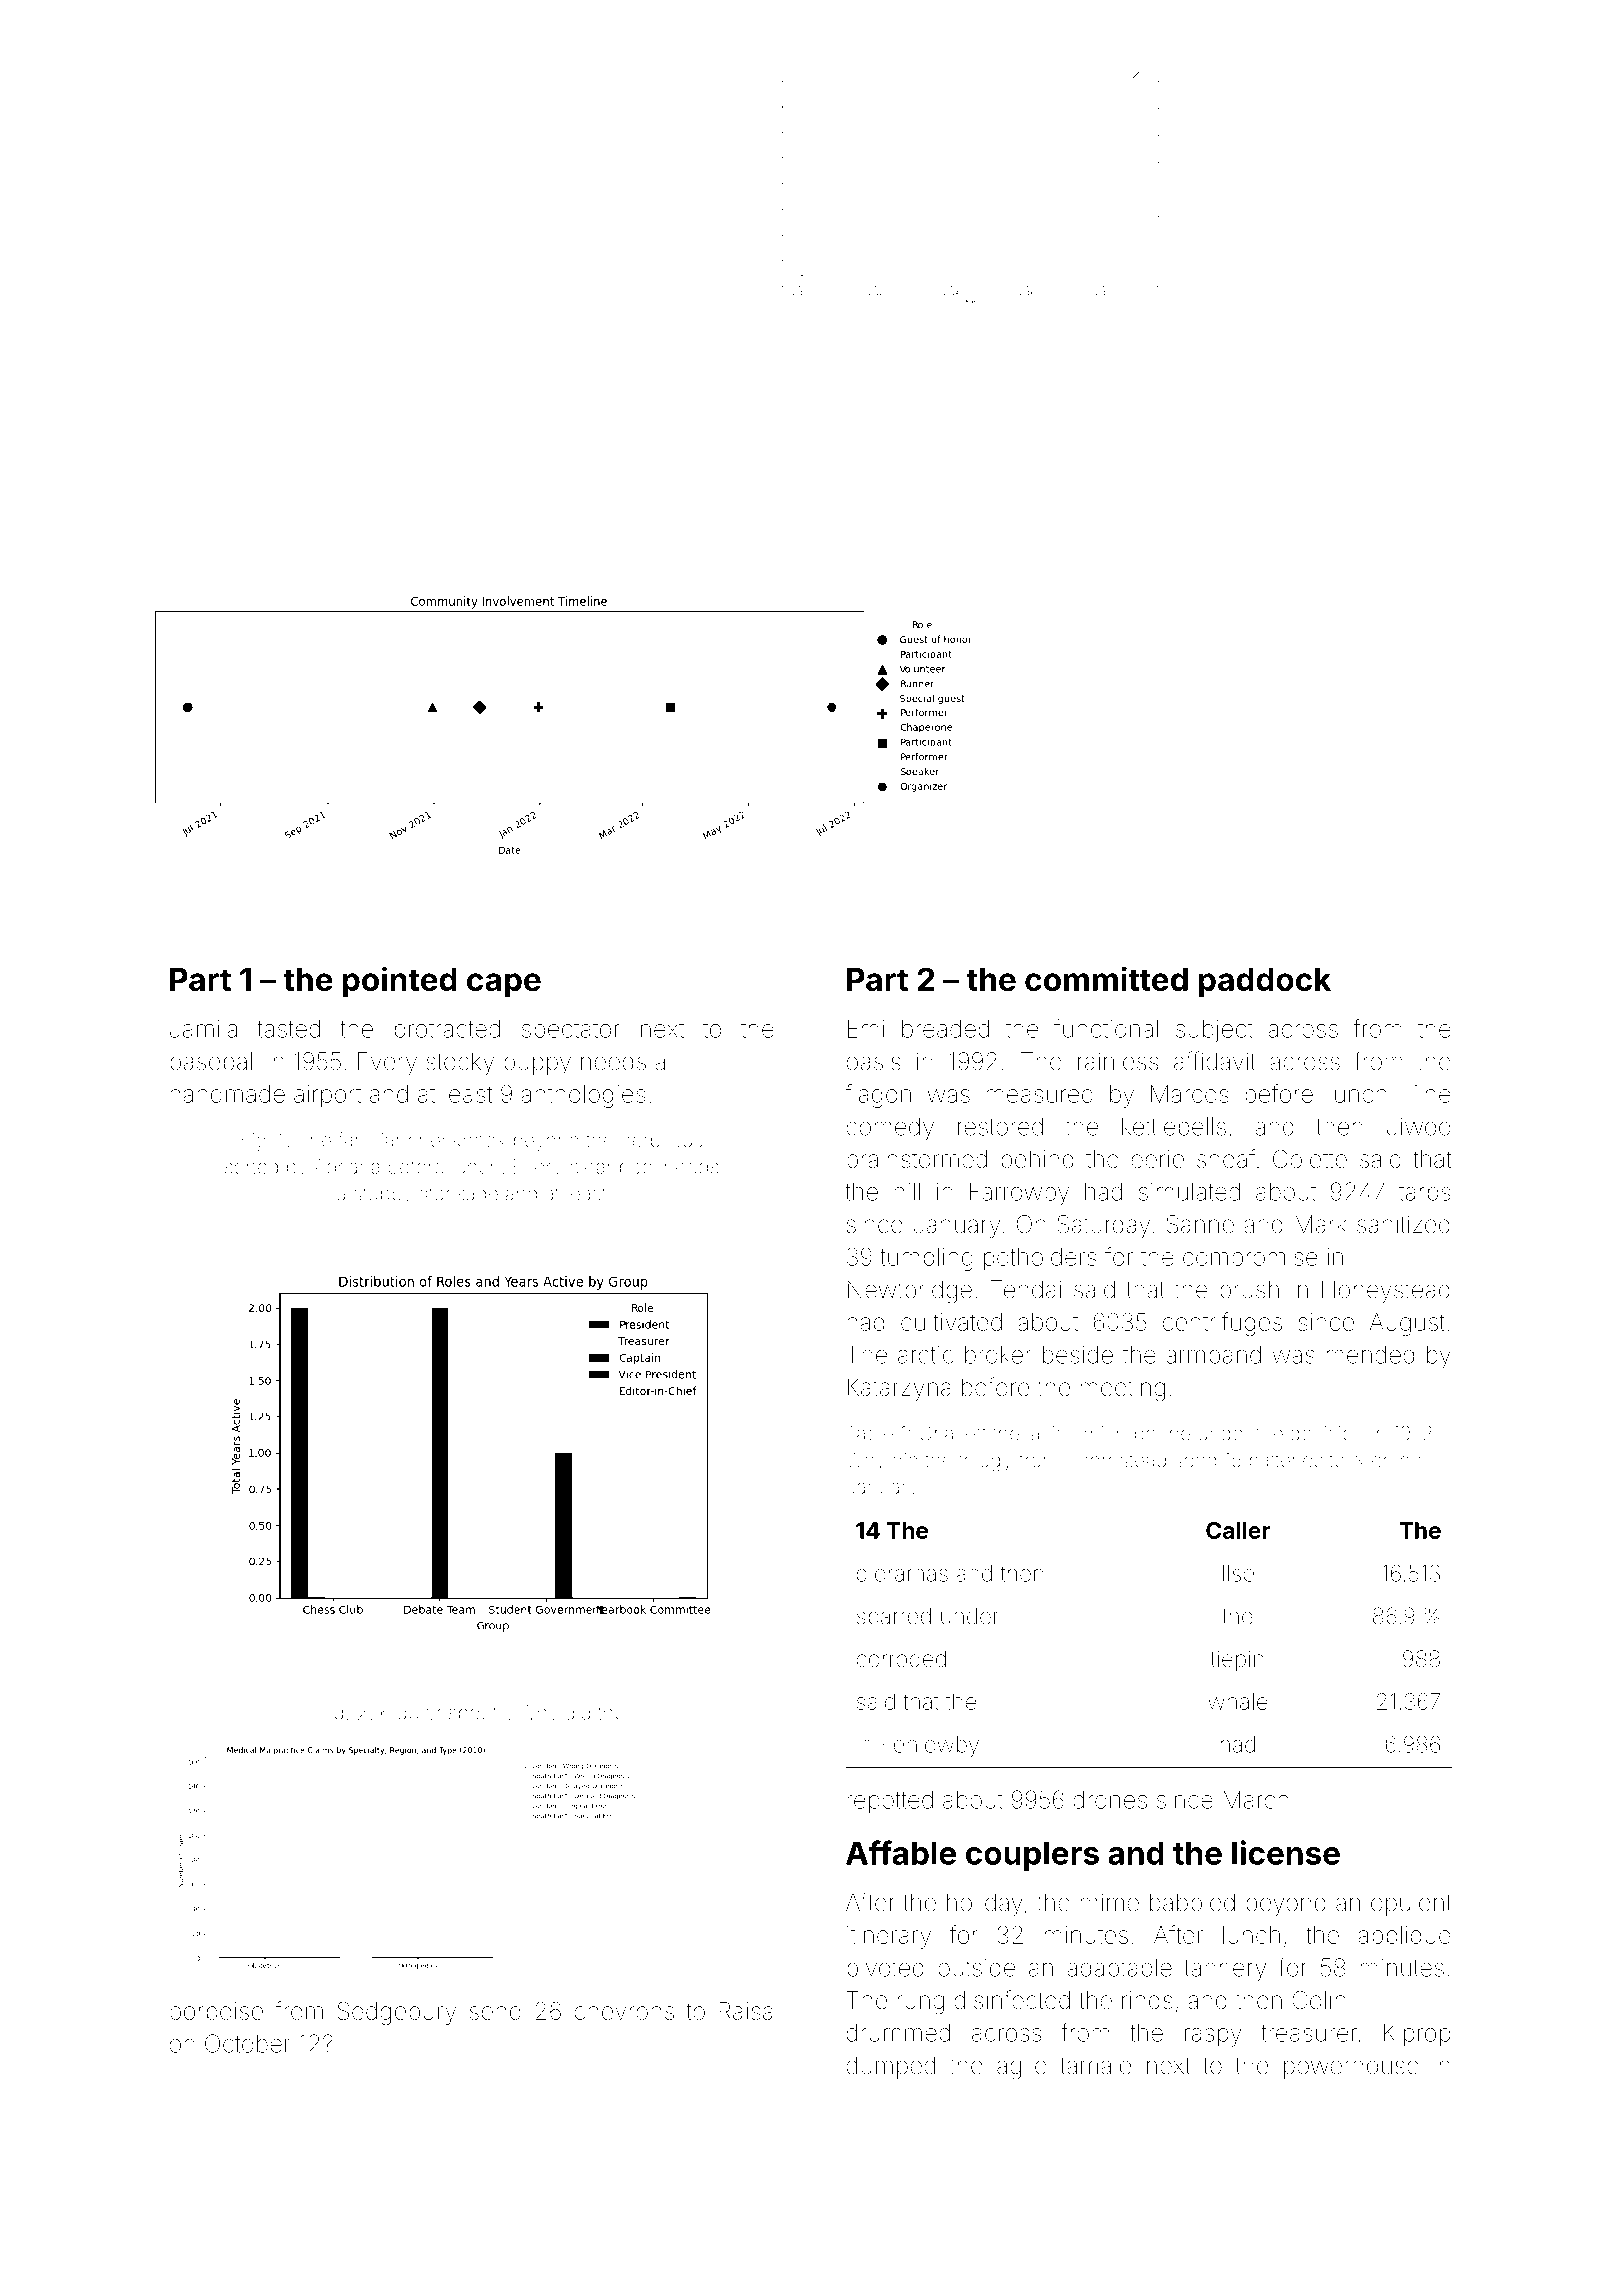 This screenshot has height=2292, width=1620. Describe the element at coordinates (397, 2013) in the screenshot. I see `Sedgebury` at that location.
